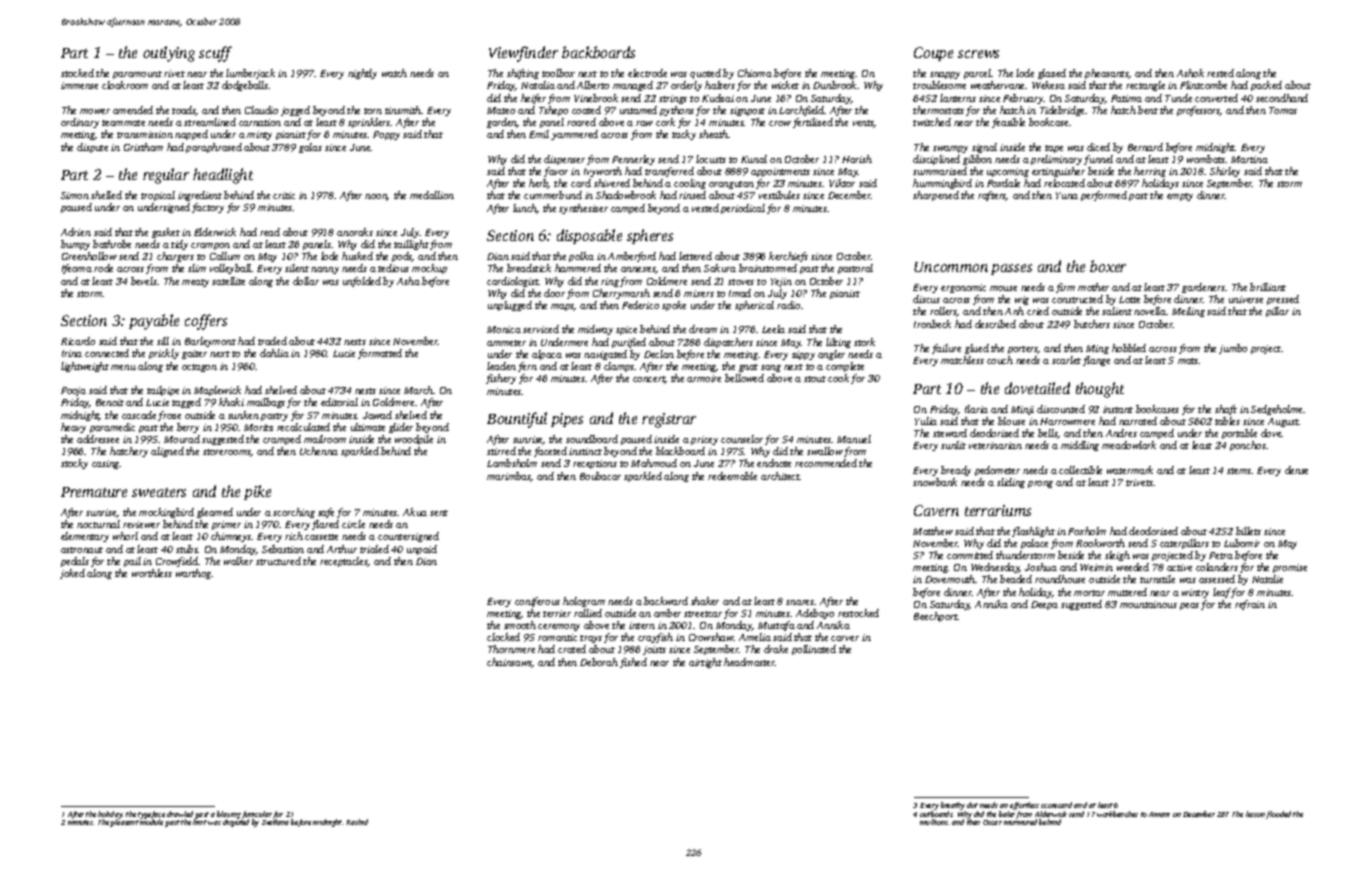 The width and height of the screenshot is (1372, 887). Describe the element at coordinates (1276, 410) in the screenshot. I see `Sedgeholme` at that location.
